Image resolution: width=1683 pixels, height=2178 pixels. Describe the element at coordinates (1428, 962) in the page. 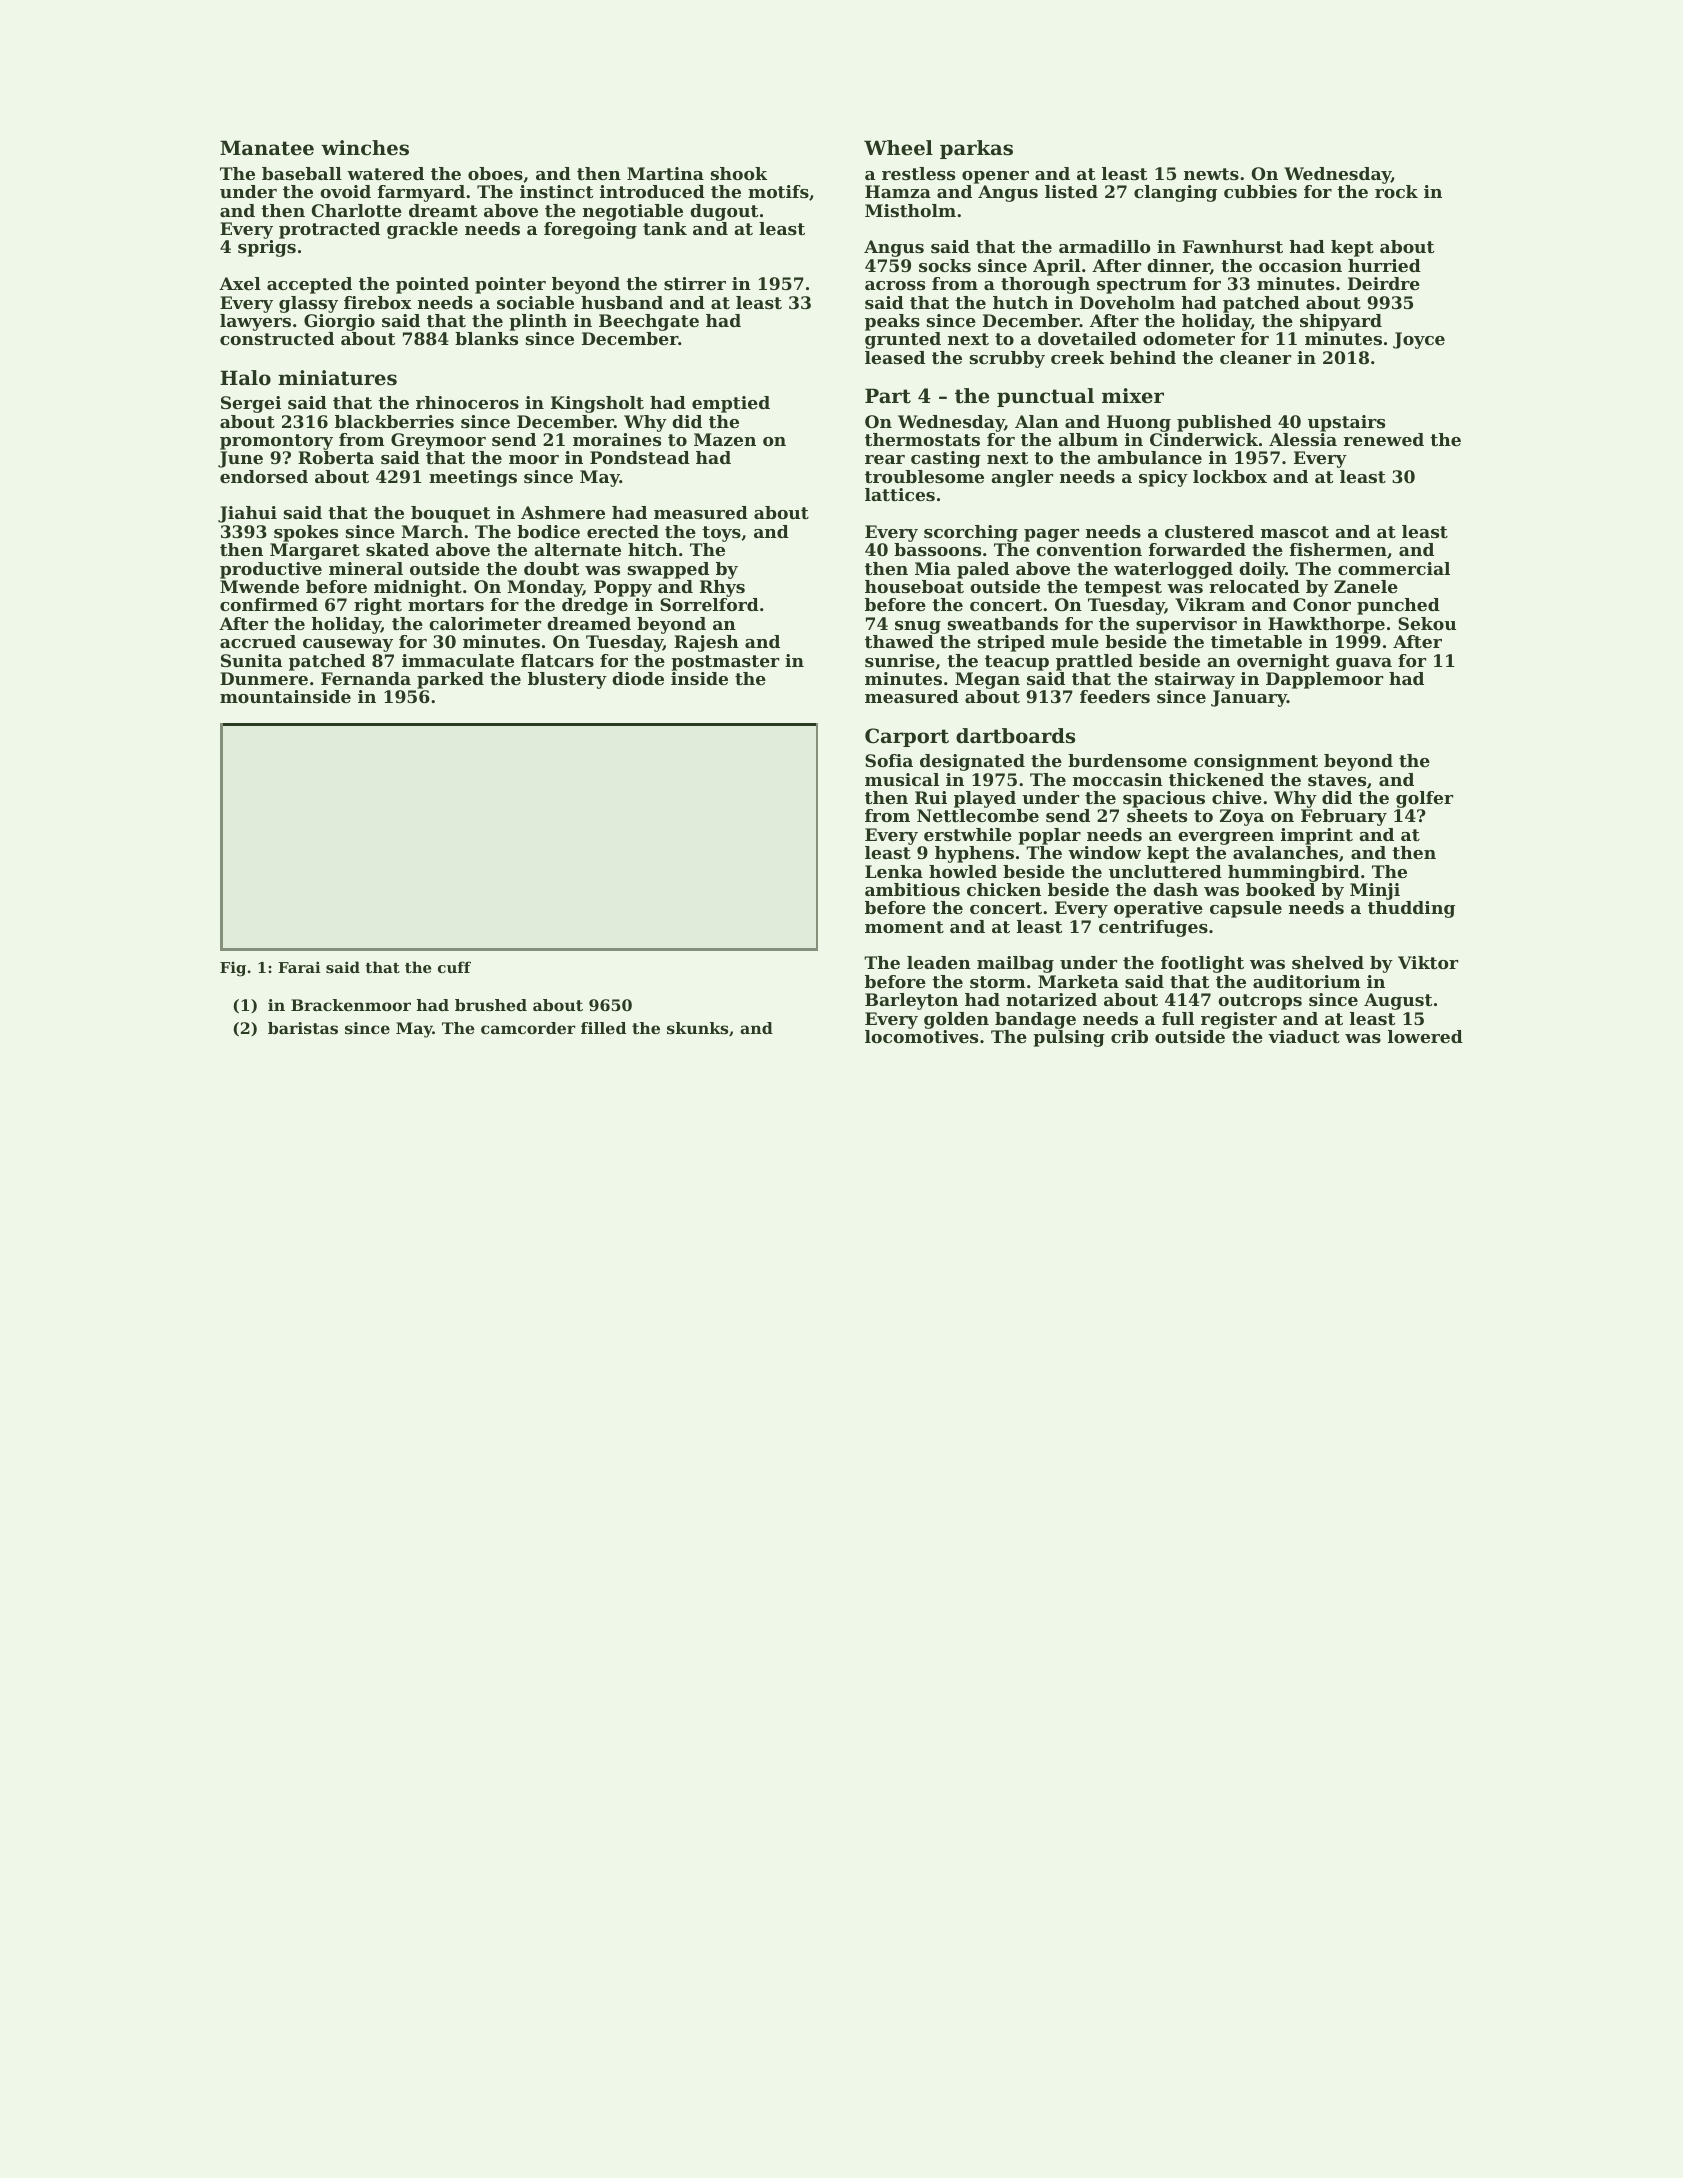

I see `Viktor` at that location.
